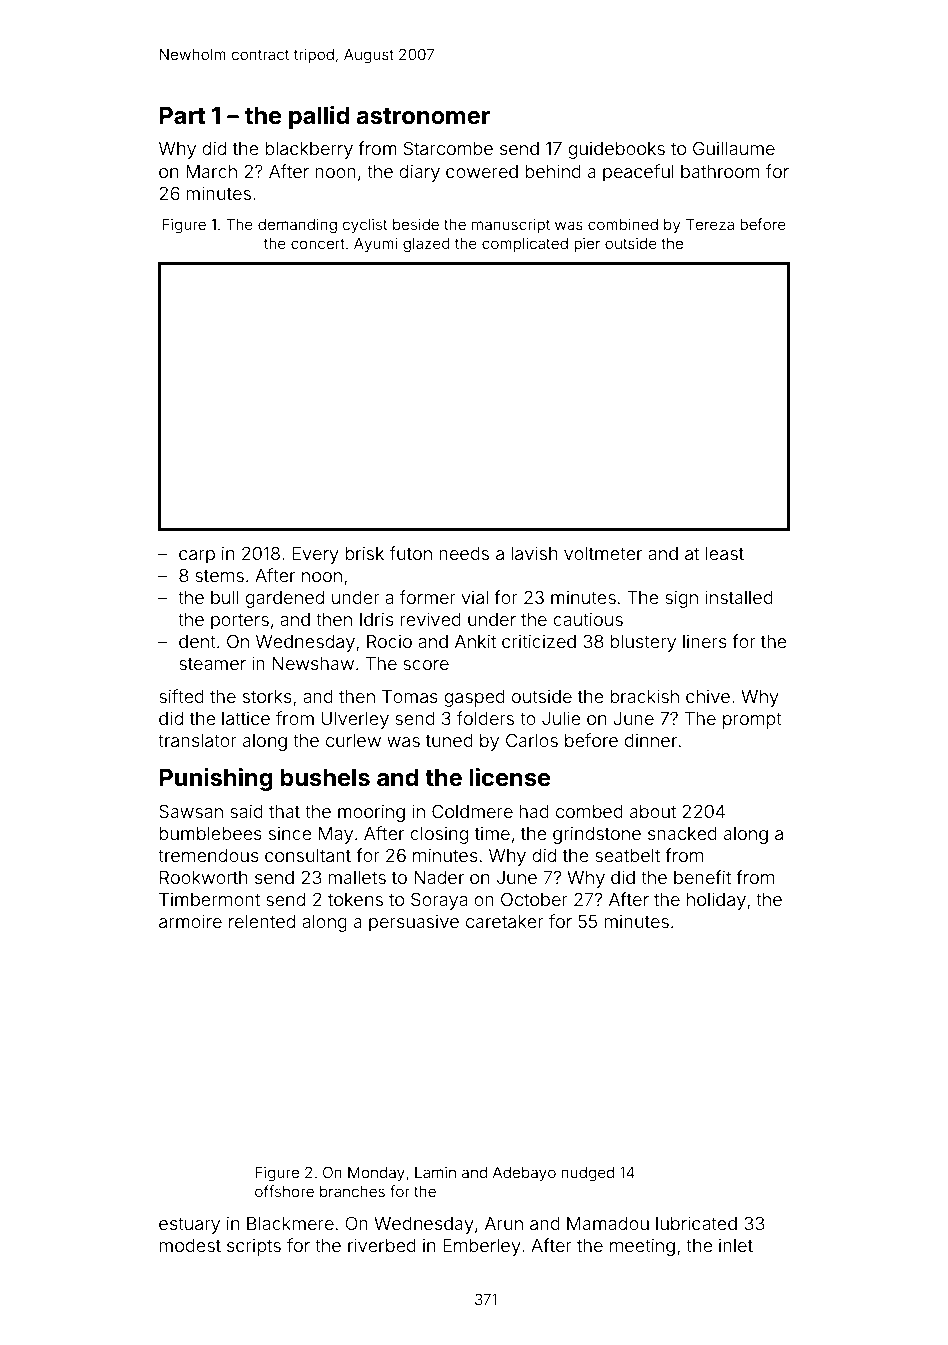  What do you see at coordinates (492, 833) in the screenshot?
I see `time` at bounding box center [492, 833].
